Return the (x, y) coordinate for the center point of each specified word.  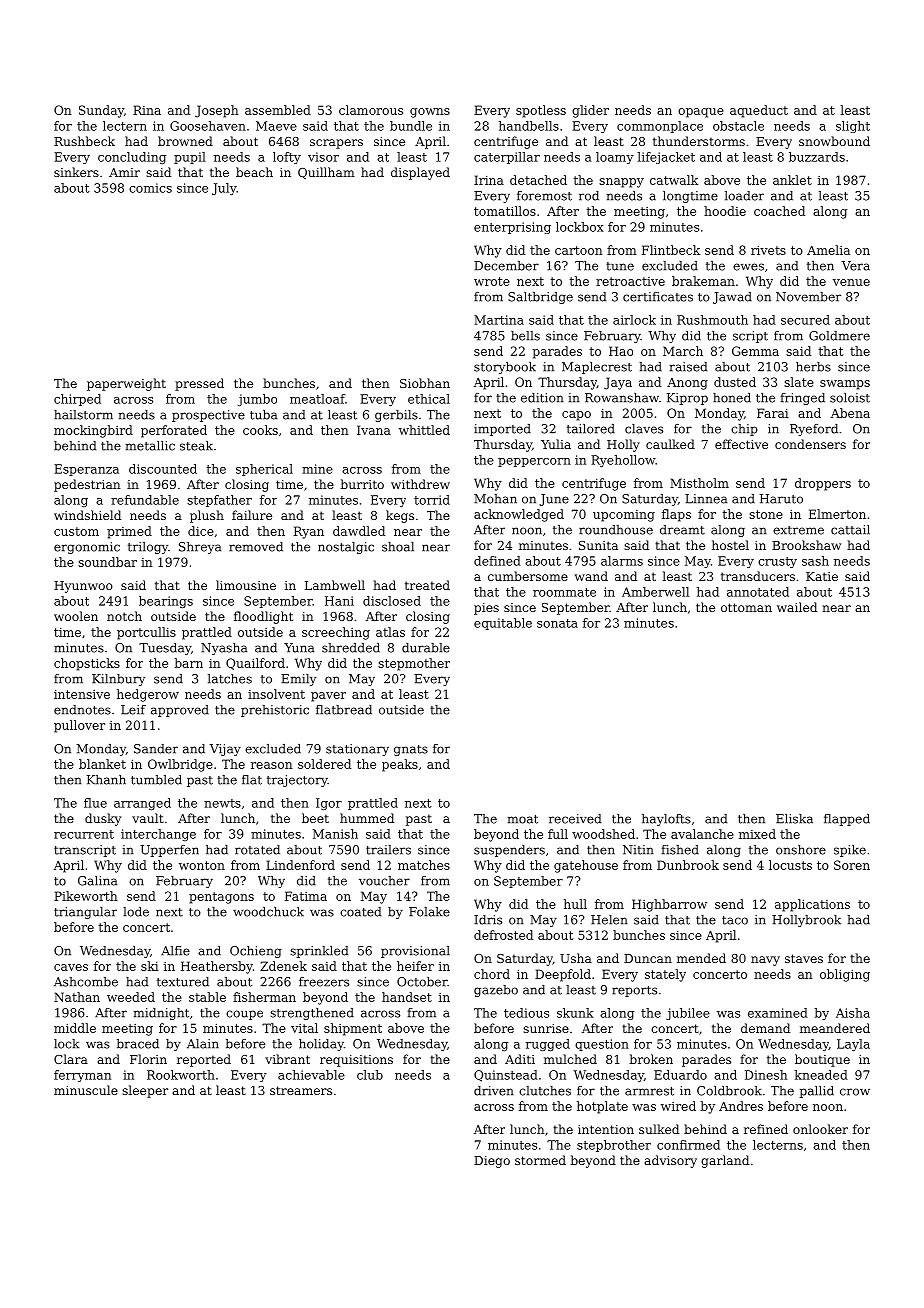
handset (407, 997)
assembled (278, 110)
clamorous (371, 110)
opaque (701, 113)
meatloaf (317, 399)
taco (735, 920)
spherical (264, 470)
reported (204, 1060)
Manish (335, 834)
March (683, 351)
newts (222, 803)
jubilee (688, 1014)
